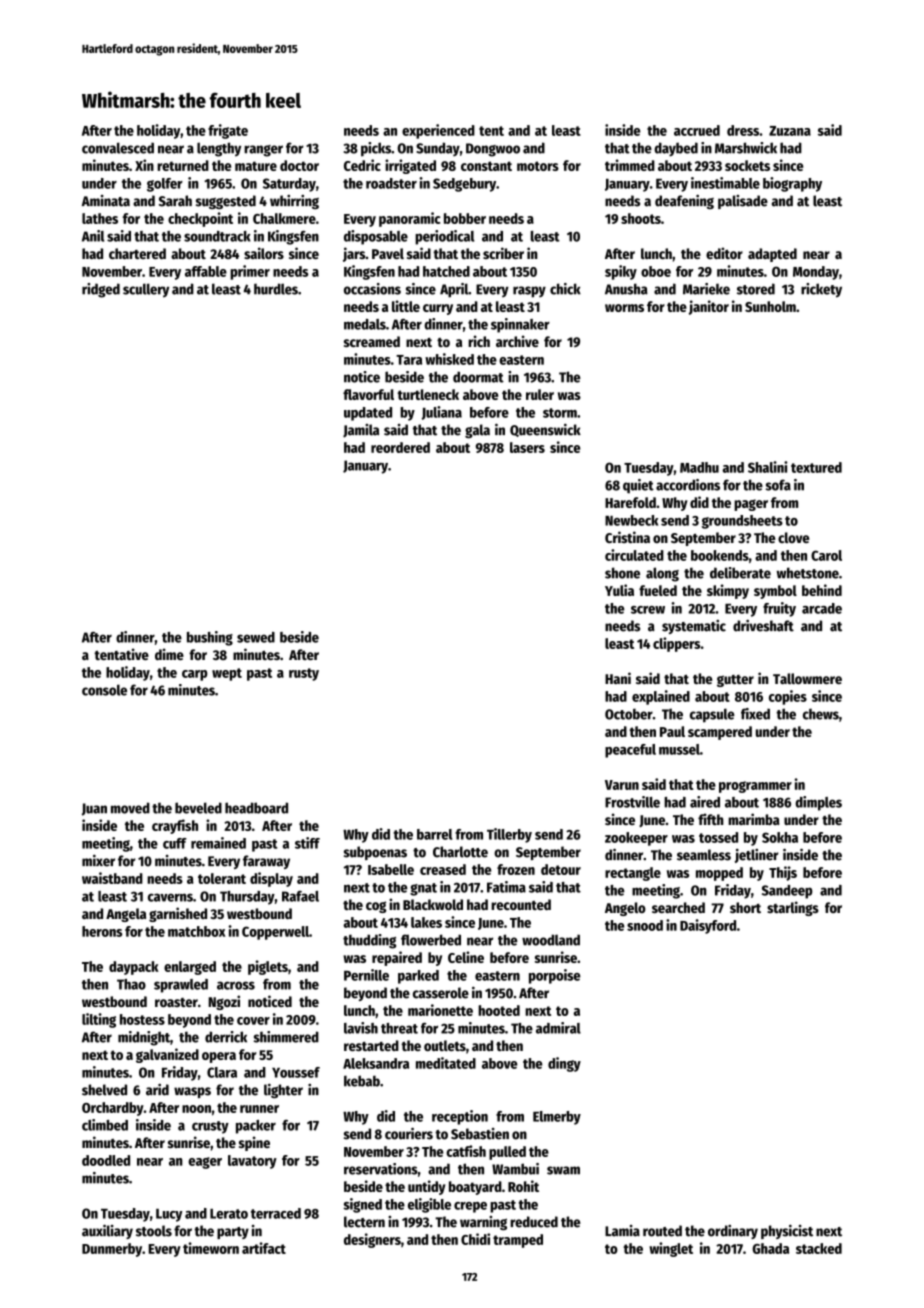 The width and height of the document is (924, 1308). I want to click on Isabelle, so click(391, 869).
